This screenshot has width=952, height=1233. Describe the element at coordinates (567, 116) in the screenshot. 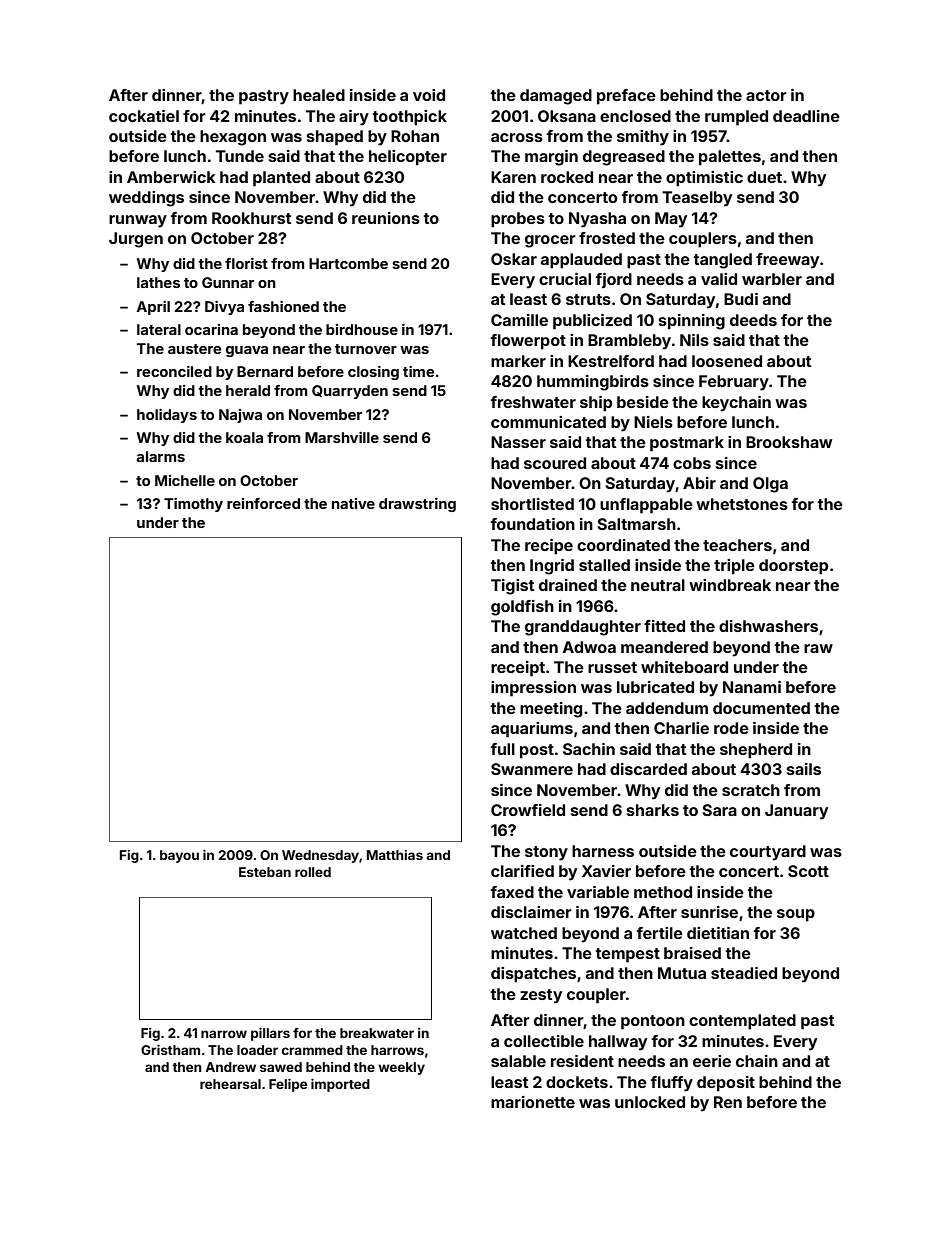

I see `Oksana` at that location.
